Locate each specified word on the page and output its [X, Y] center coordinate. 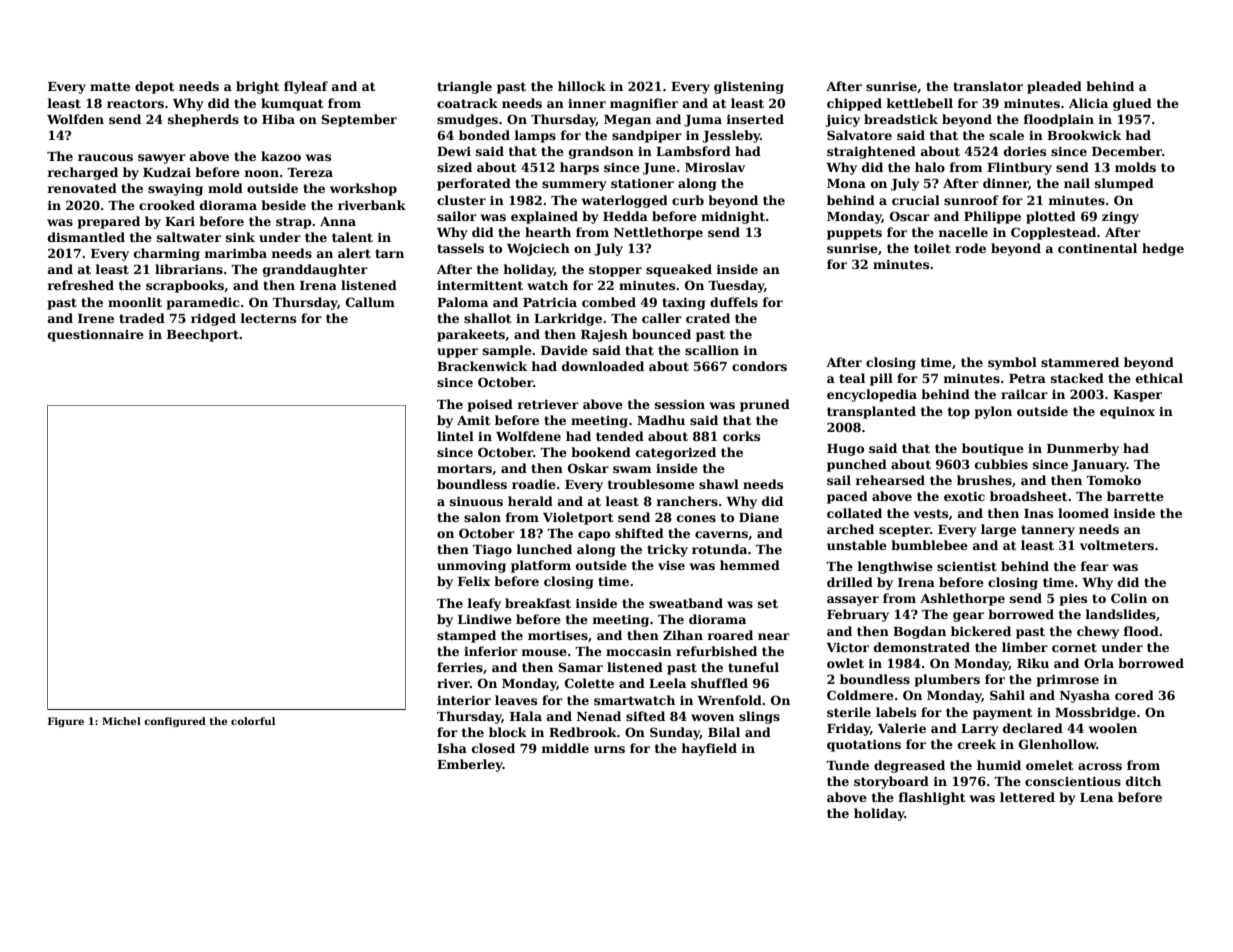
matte [110, 86]
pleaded [1054, 87]
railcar [1024, 394]
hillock [582, 86]
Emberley [470, 765]
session [680, 404]
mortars [464, 468]
